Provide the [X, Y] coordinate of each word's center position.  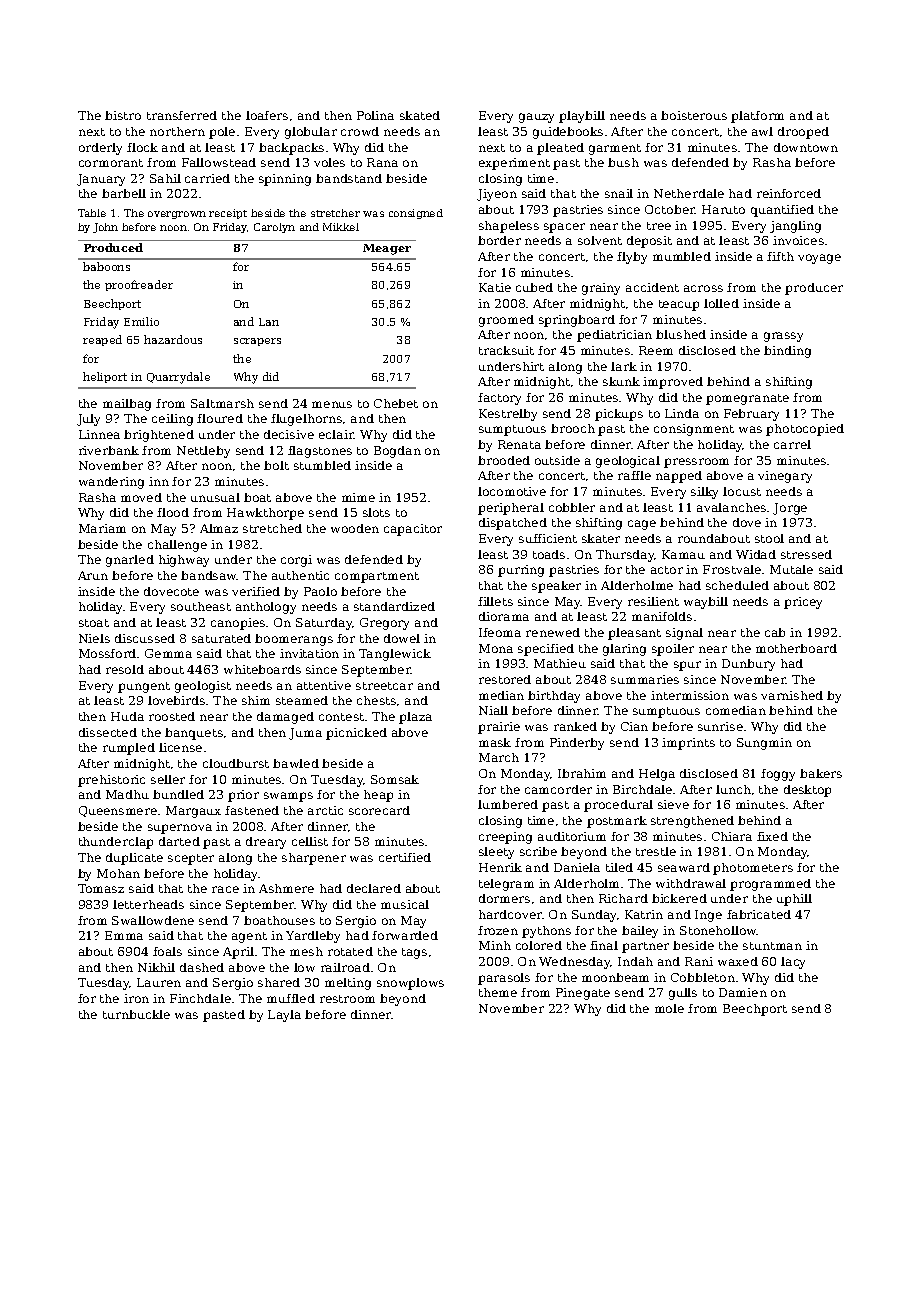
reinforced [789, 193]
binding [787, 352]
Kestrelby [508, 415]
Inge [708, 916]
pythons [546, 932]
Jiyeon [497, 195]
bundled [178, 794]
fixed [772, 836]
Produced [113, 247]
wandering [111, 483]
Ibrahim [582, 773]
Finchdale [200, 998]
